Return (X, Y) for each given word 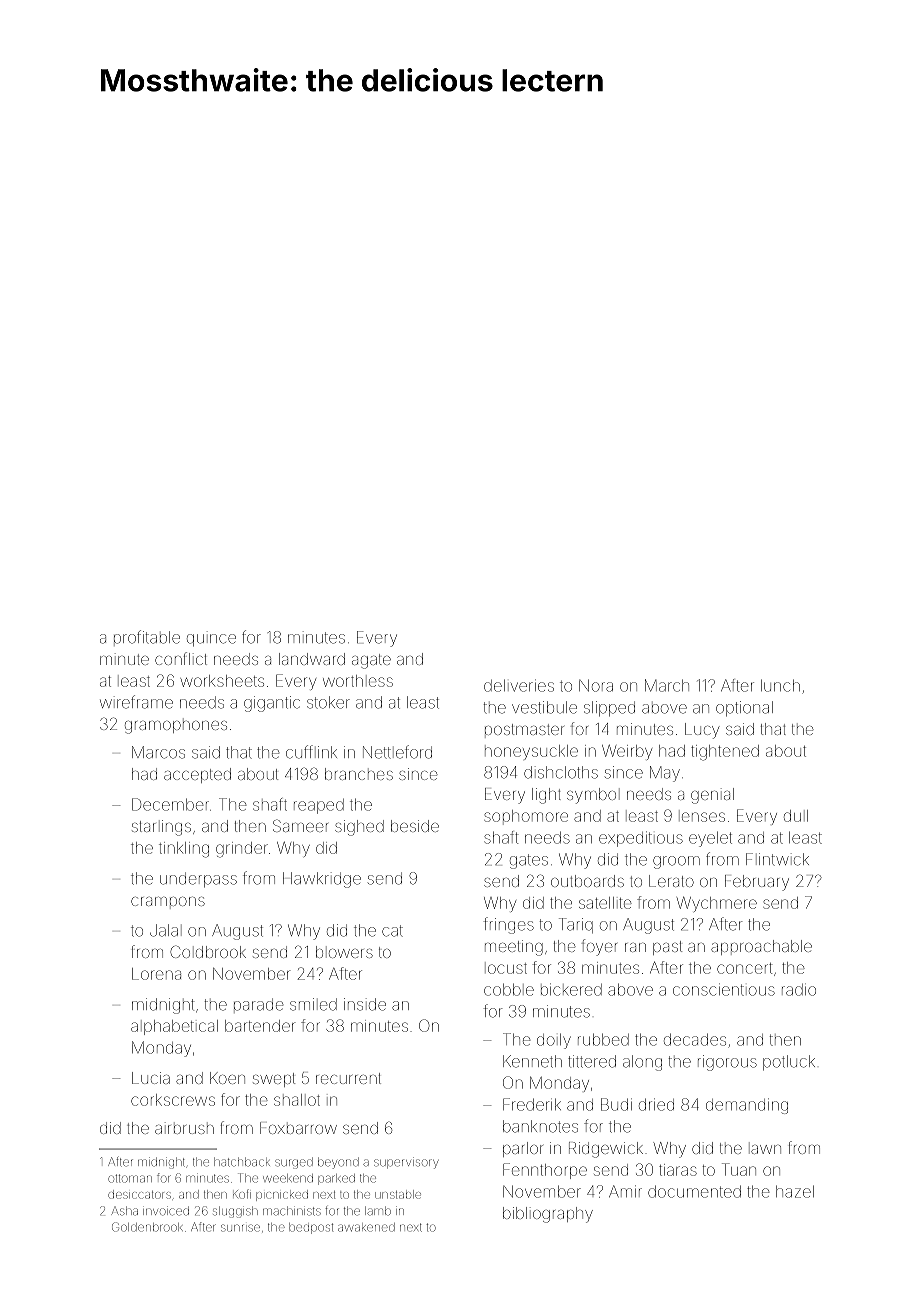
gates (529, 861)
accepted (197, 775)
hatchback (242, 1162)
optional (744, 708)
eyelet (710, 839)
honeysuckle (531, 752)
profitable (147, 637)
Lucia (151, 1078)
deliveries (519, 685)
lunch (780, 686)
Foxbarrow (298, 1128)
